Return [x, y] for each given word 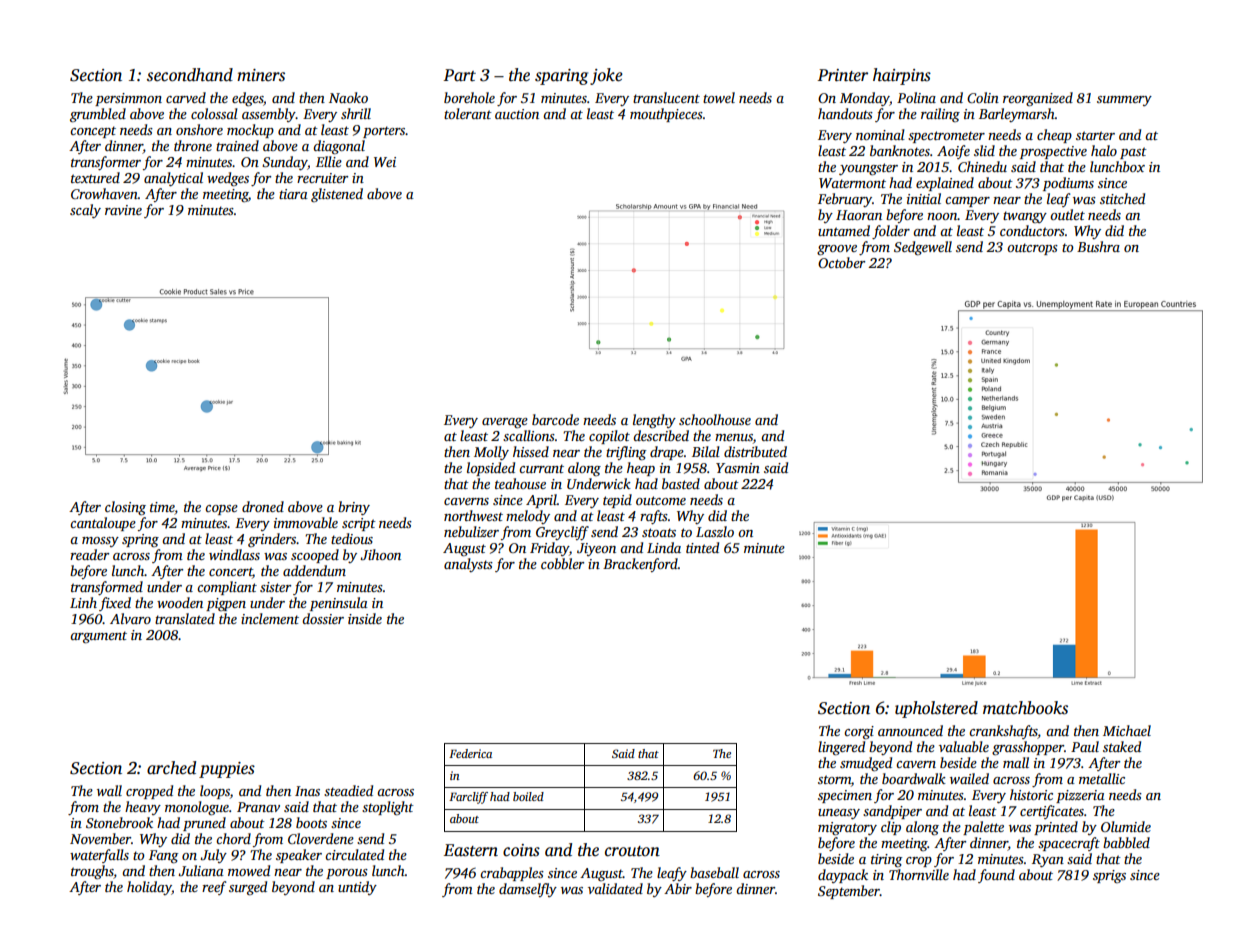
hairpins [902, 76]
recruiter [322, 178]
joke [606, 76]
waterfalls [99, 856]
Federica [470, 753]
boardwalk [914, 778]
